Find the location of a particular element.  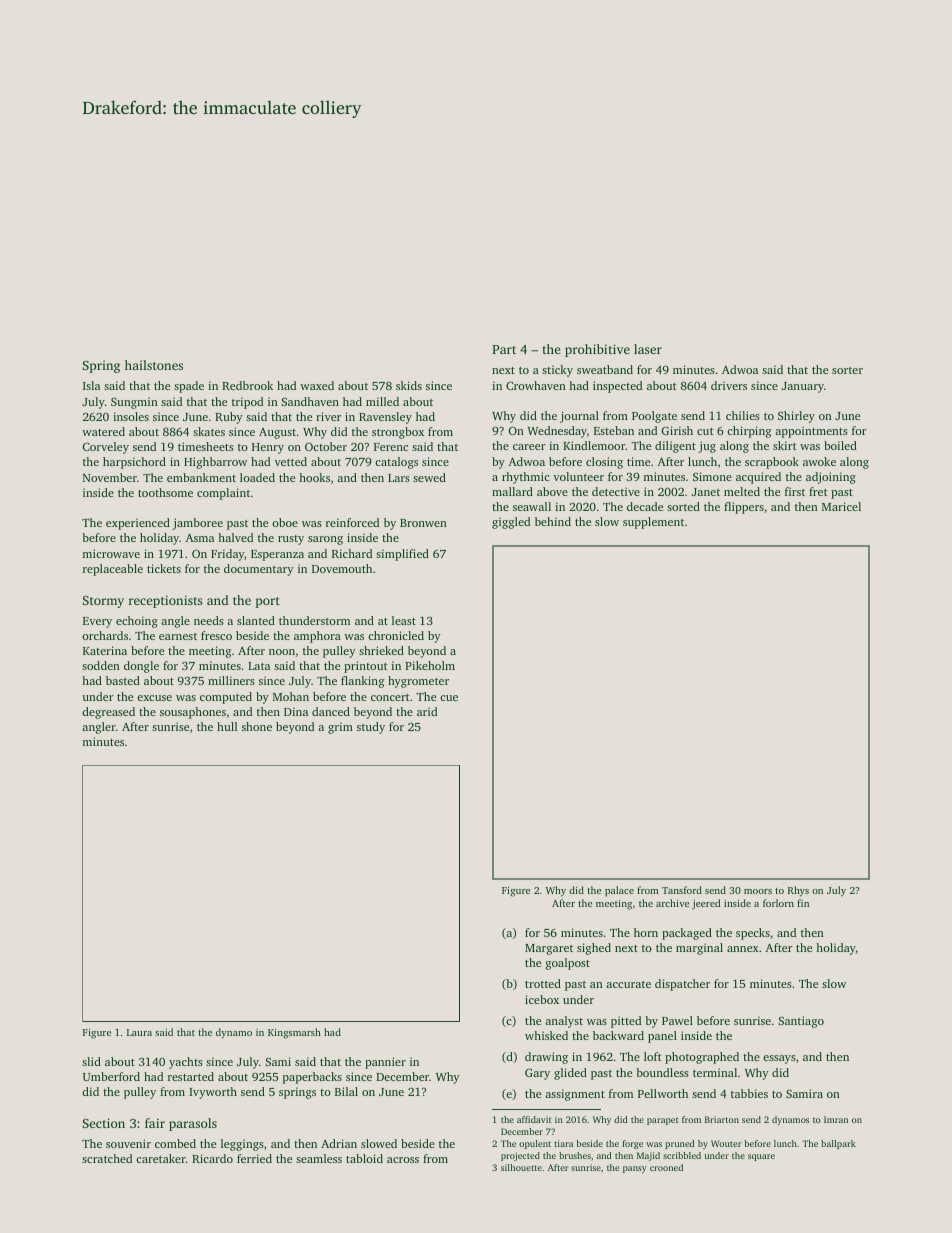

Isla is located at coordinates (91, 385).
